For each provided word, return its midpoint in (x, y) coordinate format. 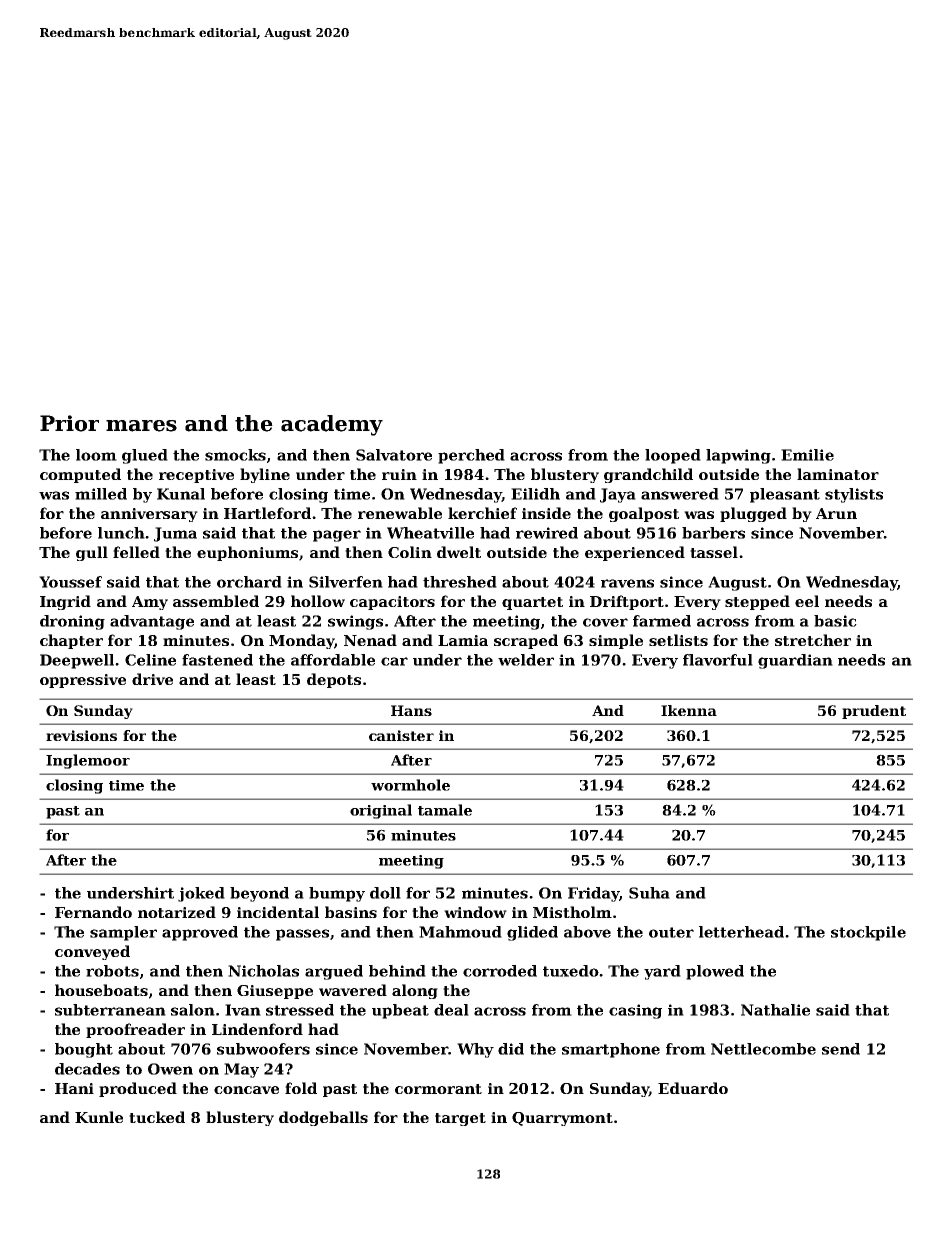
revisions (81, 735)
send (841, 1049)
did (511, 1049)
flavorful (718, 660)
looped (673, 456)
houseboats (101, 990)
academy (332, 425)
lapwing (738, 456)
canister (401, 735)
